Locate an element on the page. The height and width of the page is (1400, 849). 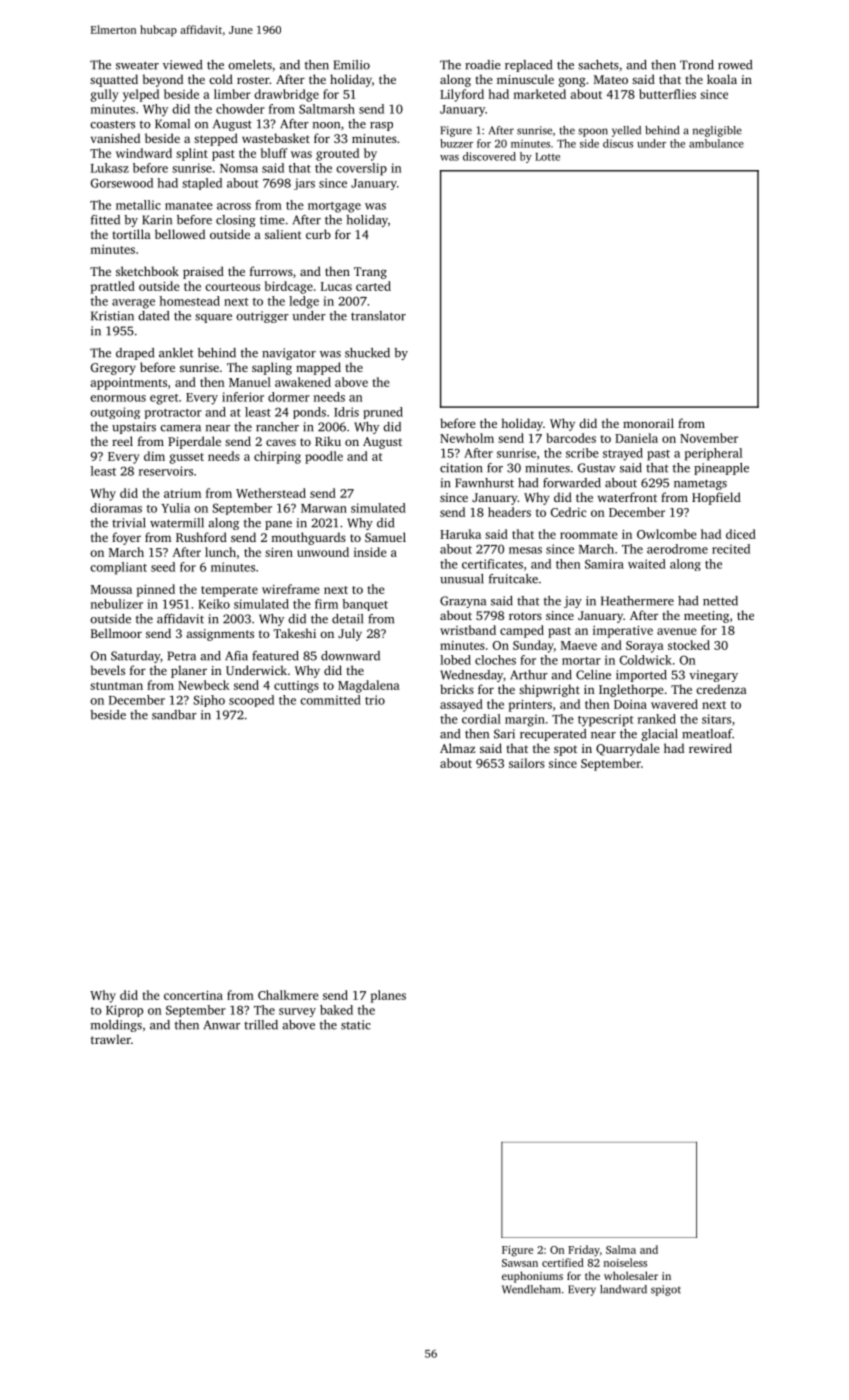
grouted is located at coordinates (337, 154).
